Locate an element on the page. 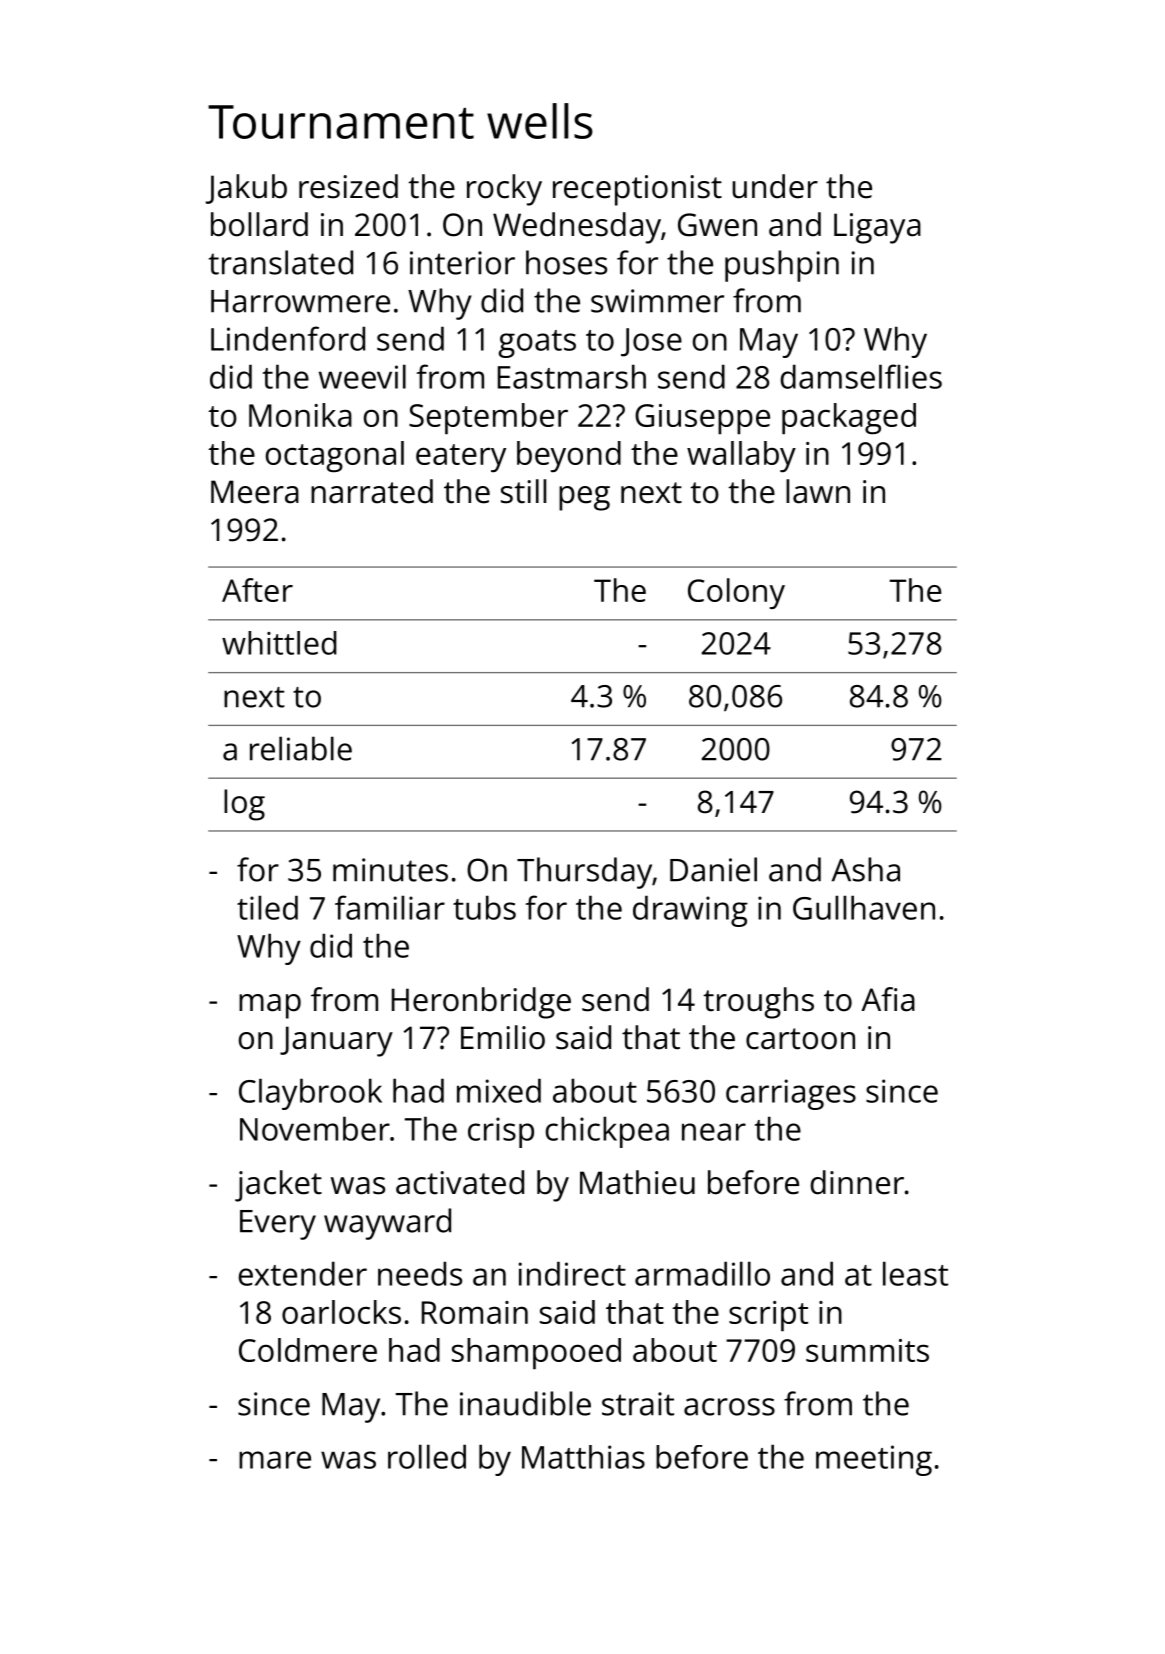 This image has height=1654, width=1165. jacket is located at coordinates (278, 1186).
